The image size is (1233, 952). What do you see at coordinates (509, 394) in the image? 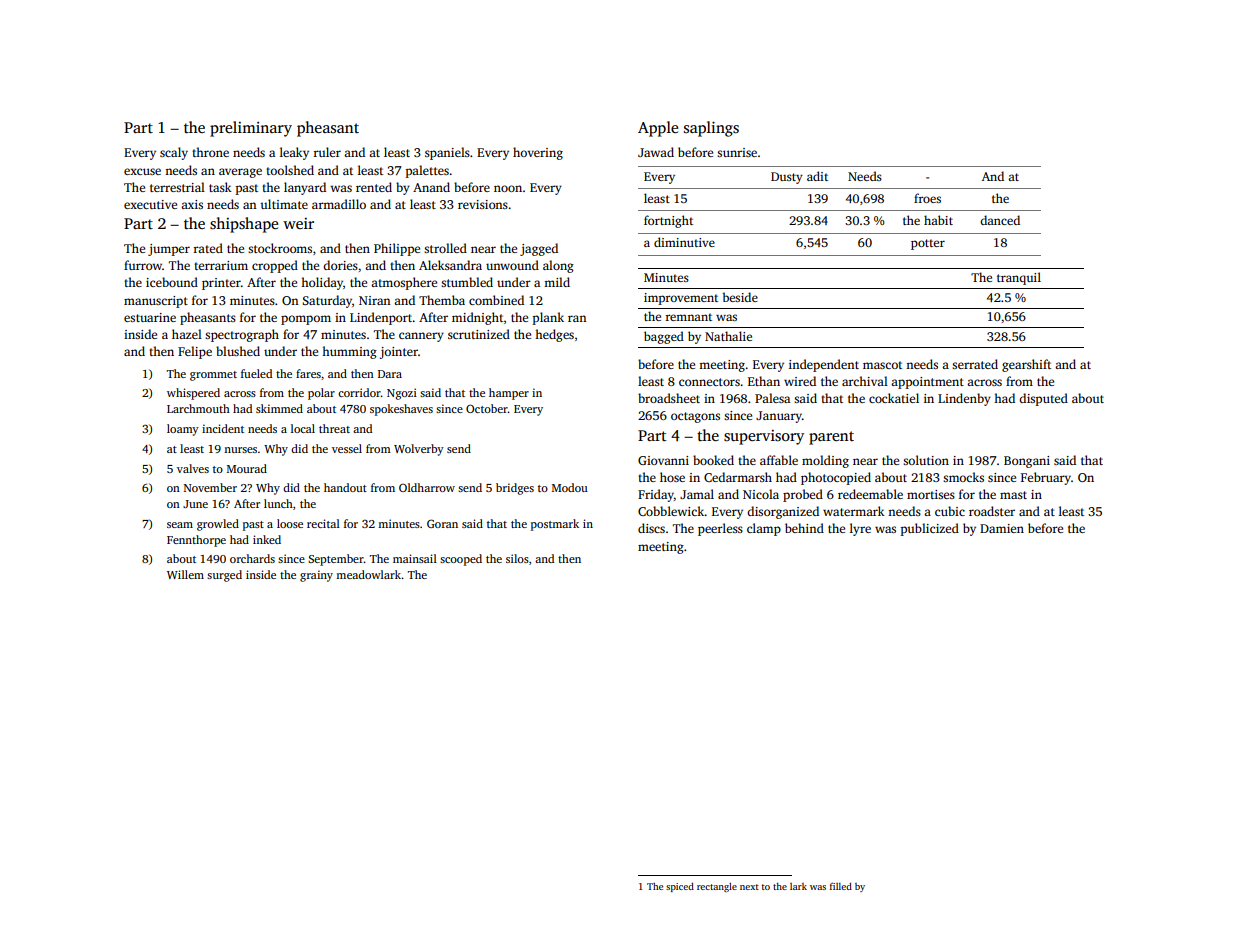
I see `hamper` at bounding box center [509, 394].
